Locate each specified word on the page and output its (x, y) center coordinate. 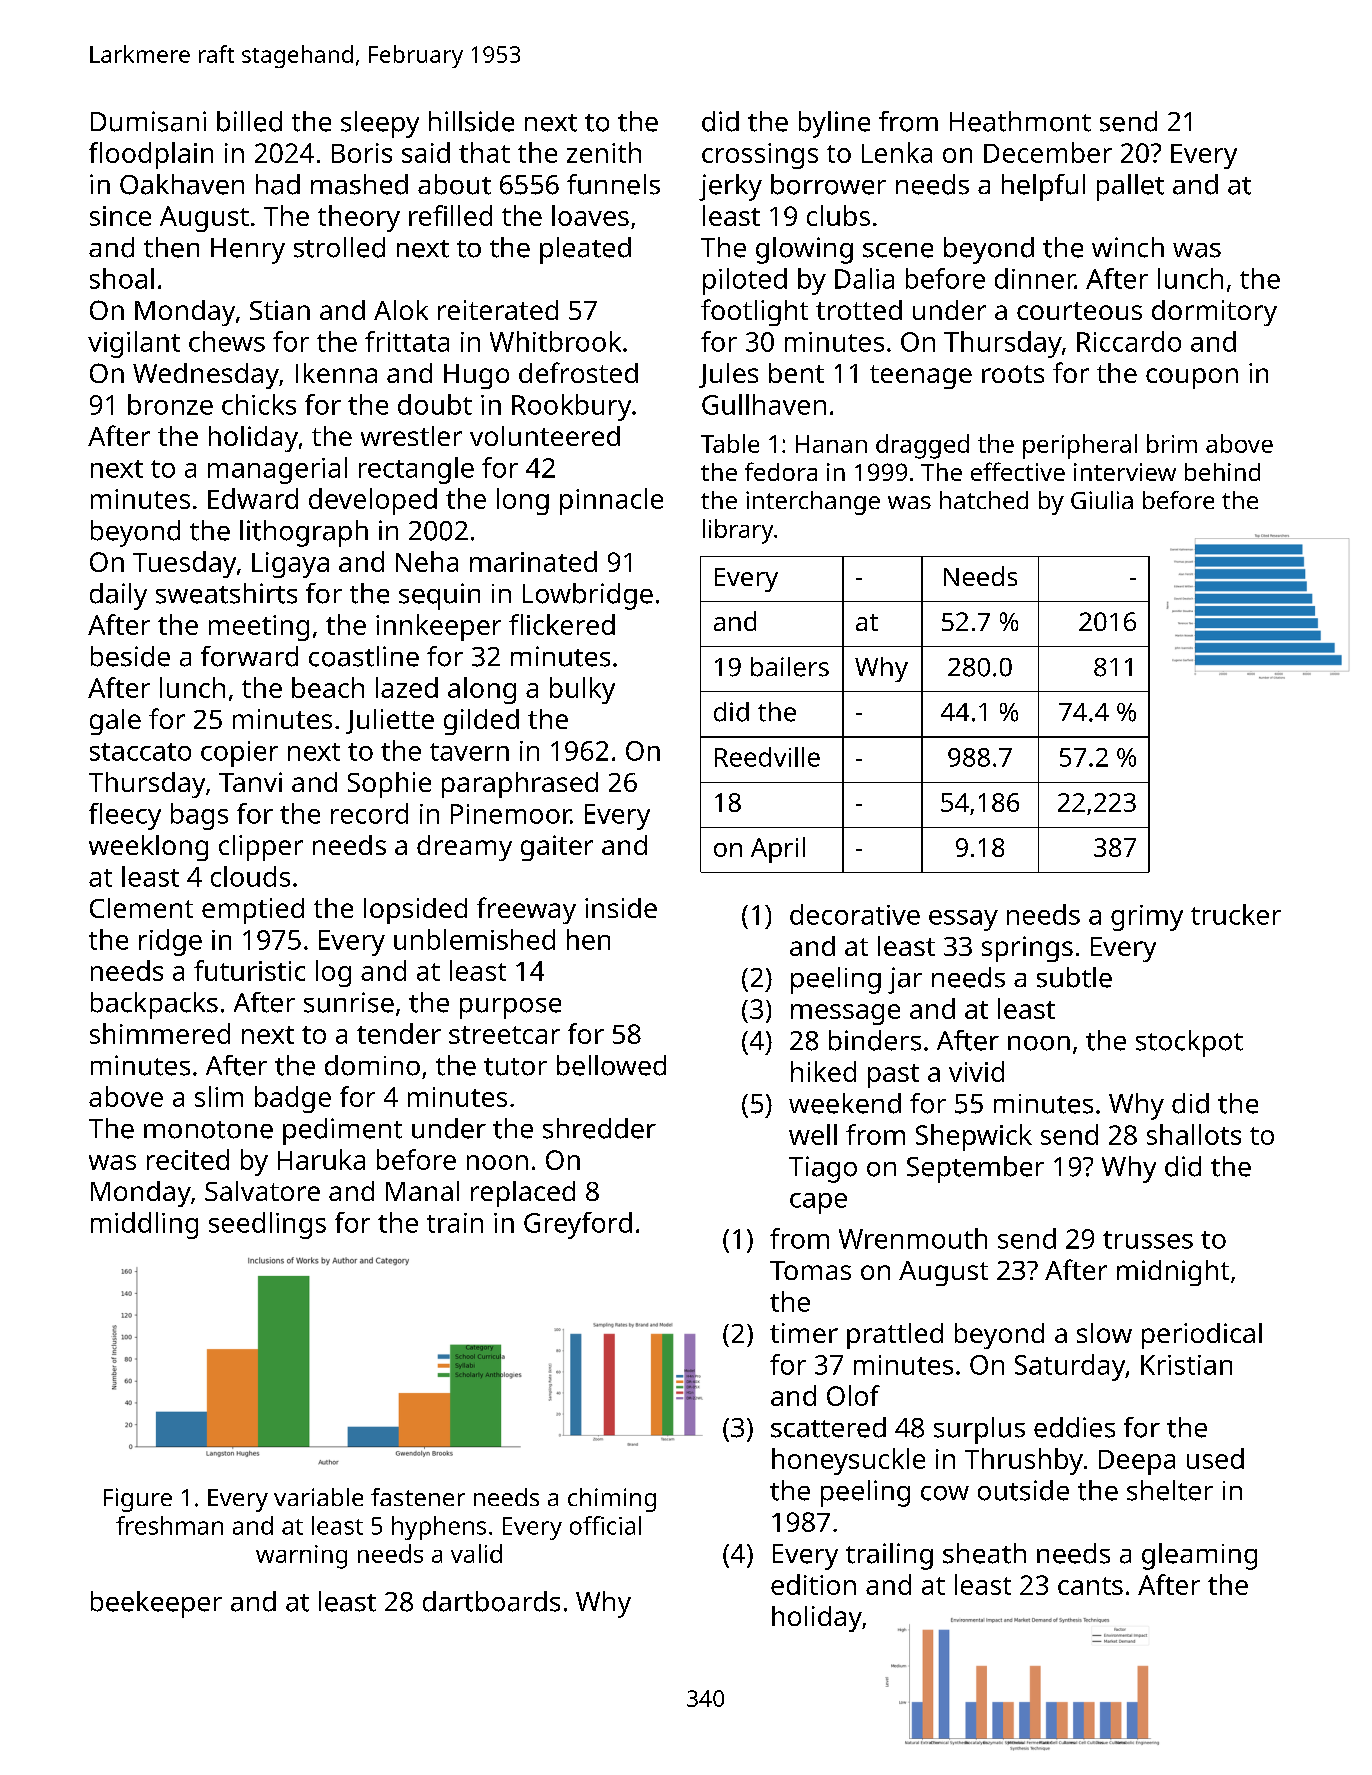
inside (621, 908)
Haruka (321, 1159)
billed (249, 121)
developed (373, 501)
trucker (1236, 914)
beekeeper (156, 1604)
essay (963, 920)
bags (199, 816)
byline (834, 124)
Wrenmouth (913, 1238)
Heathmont (1020, 121)
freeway (526, 910)
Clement (141, 908)
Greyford (578, 1225)
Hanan (831, 444)
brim (1172, 443)
